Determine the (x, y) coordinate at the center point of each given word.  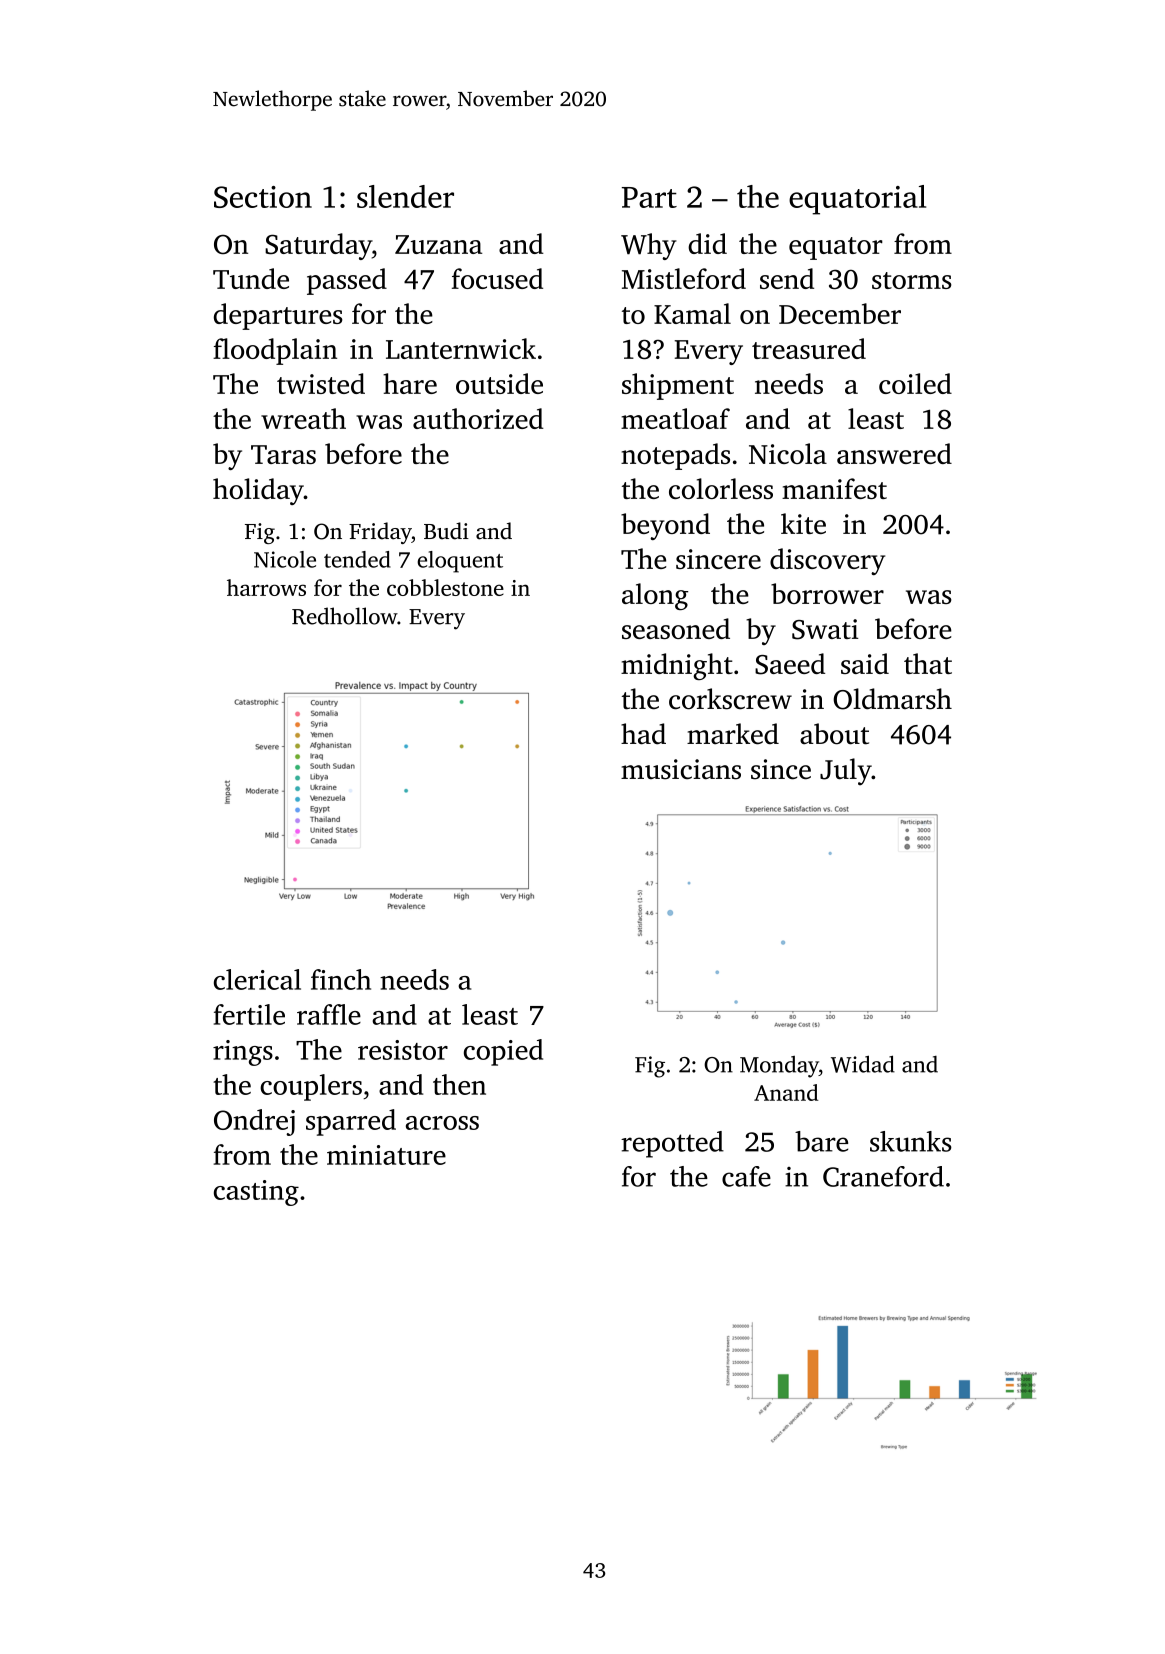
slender (405, 196)
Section (263, 197)
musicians (681, 769)
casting (256, 1193)
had (643, 734)
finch (341, 979)
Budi (446, 531)
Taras (283, 454)
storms (912, 280)
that (928, 663)
